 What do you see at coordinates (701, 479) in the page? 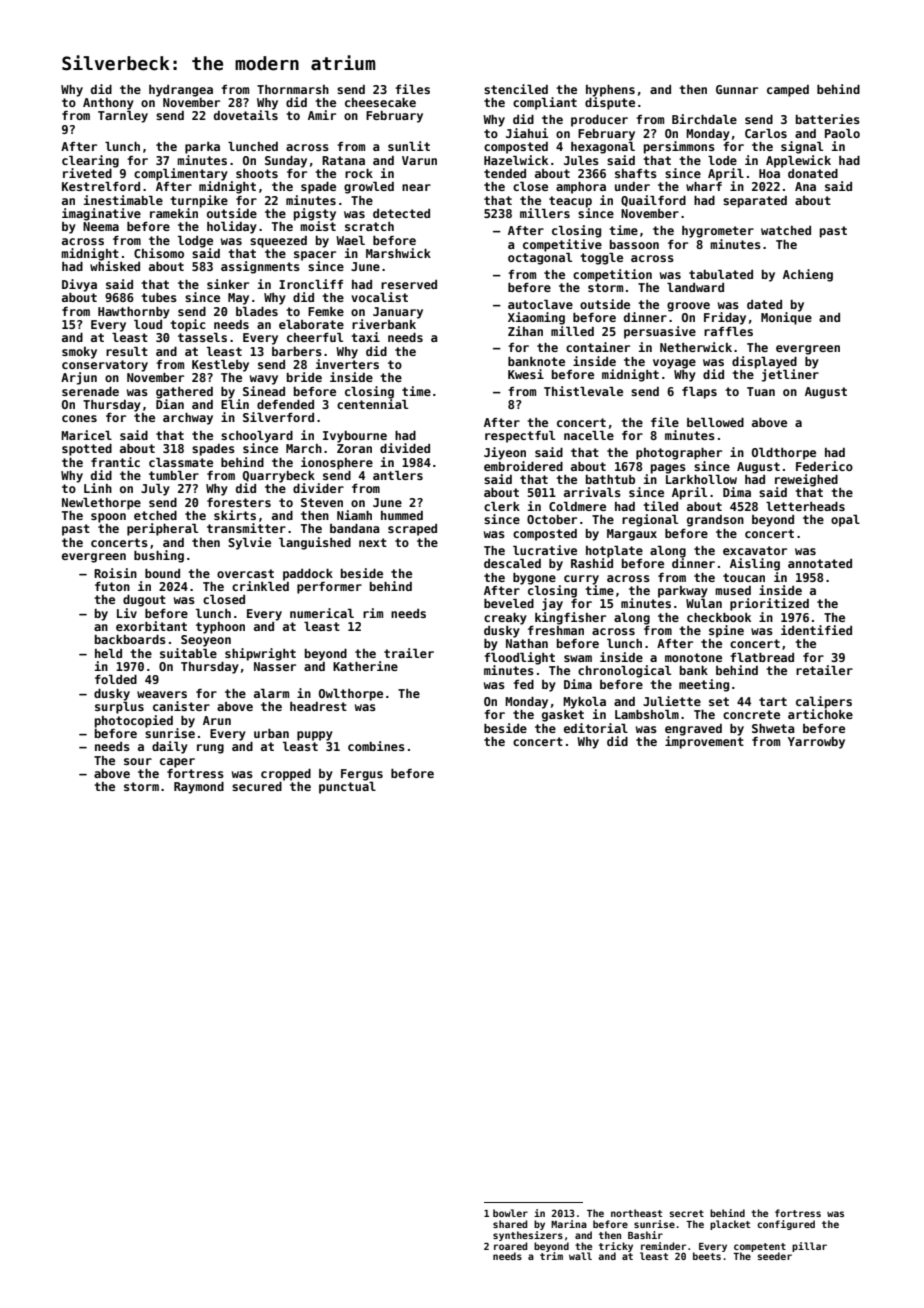
I see `Larkhollow` at bounding box center [701, 479].
